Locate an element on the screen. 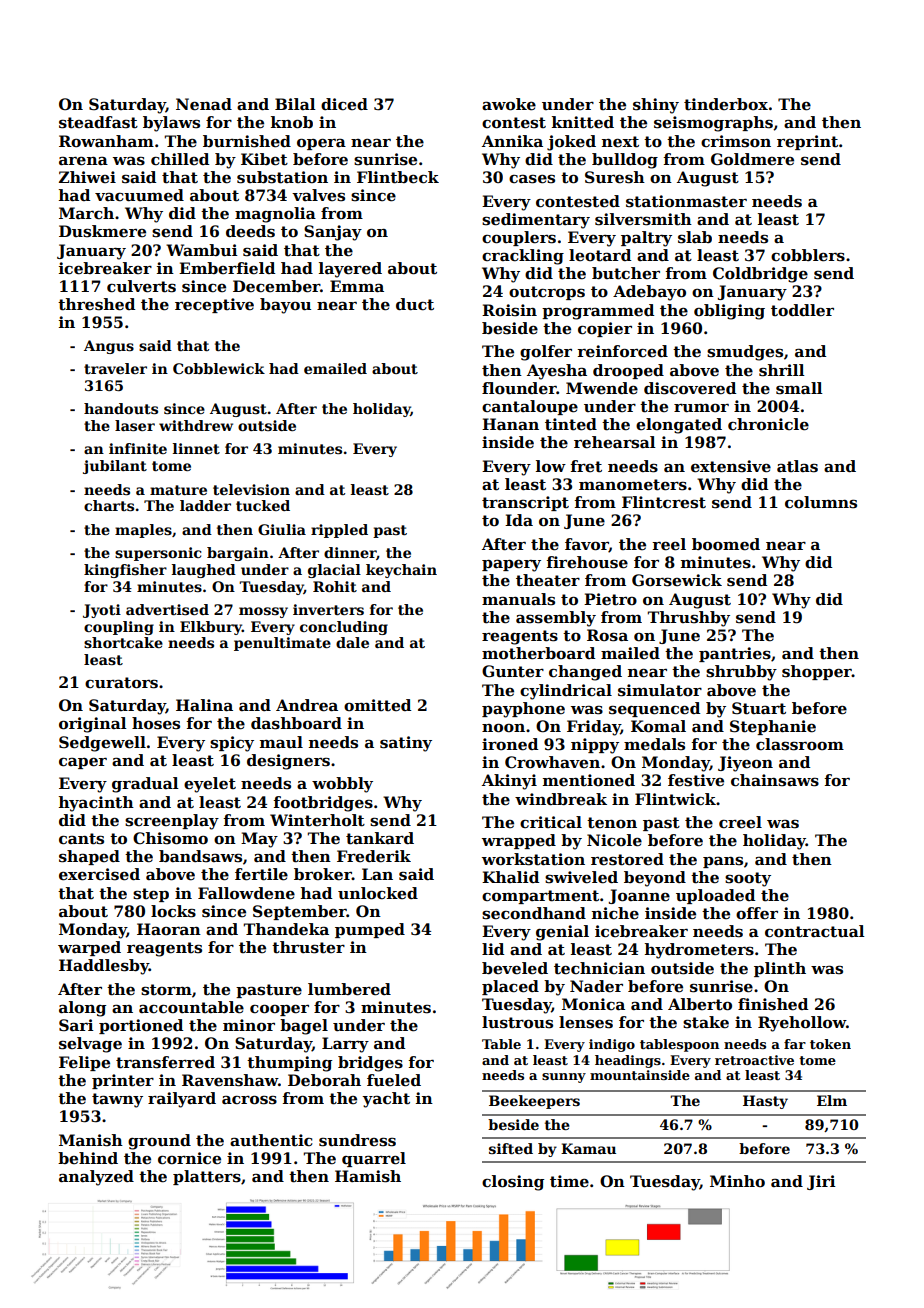 This screenshot has height=1308, width=924. Rowanham is located at coordinates (106, 141).
